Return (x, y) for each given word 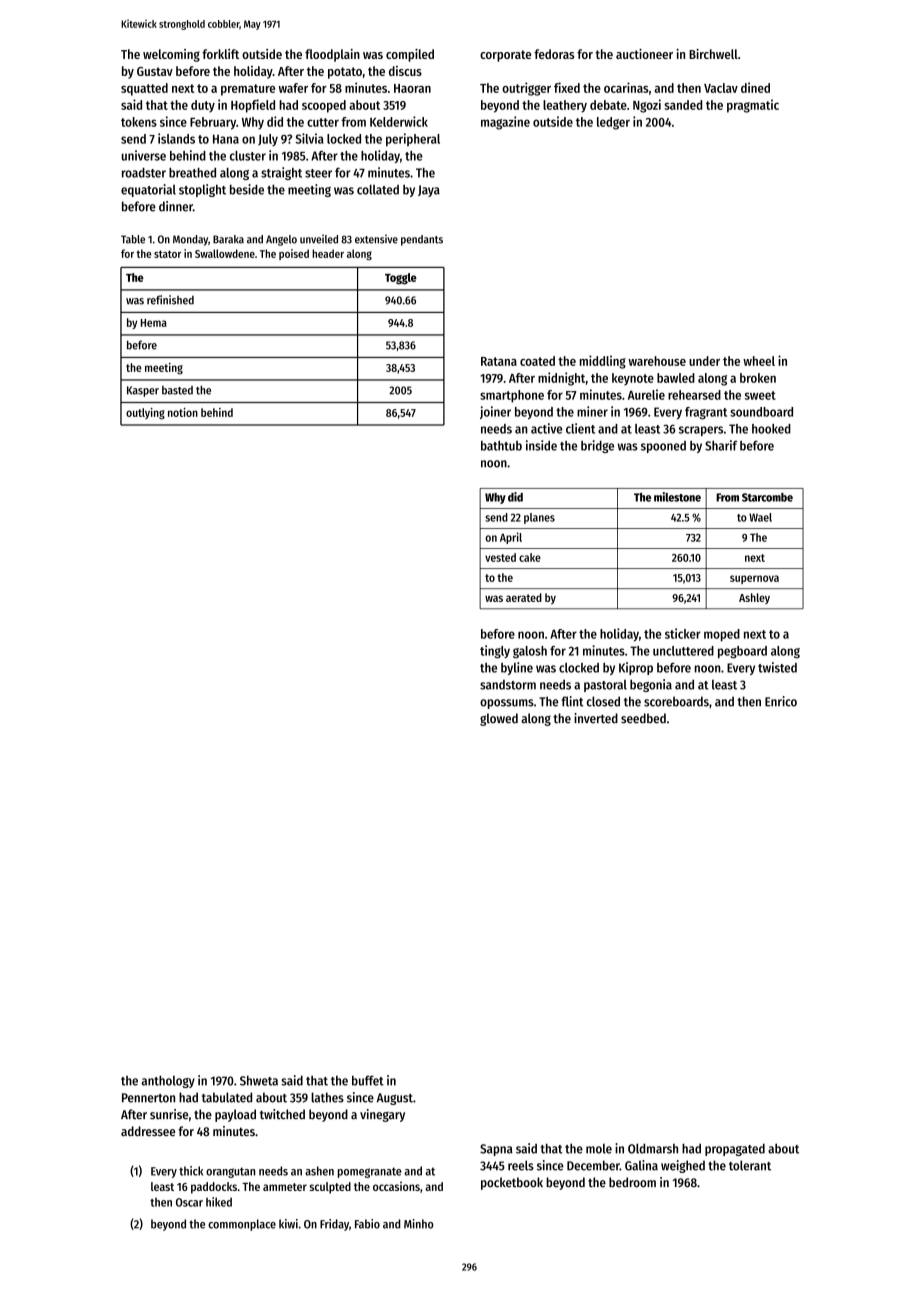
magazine (505, 123)
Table (133, 239)
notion (183, 412)
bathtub (501, 446)
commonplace (242, 1225)
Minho (419, 1224)
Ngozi (647, 106)
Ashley (754, 598)
